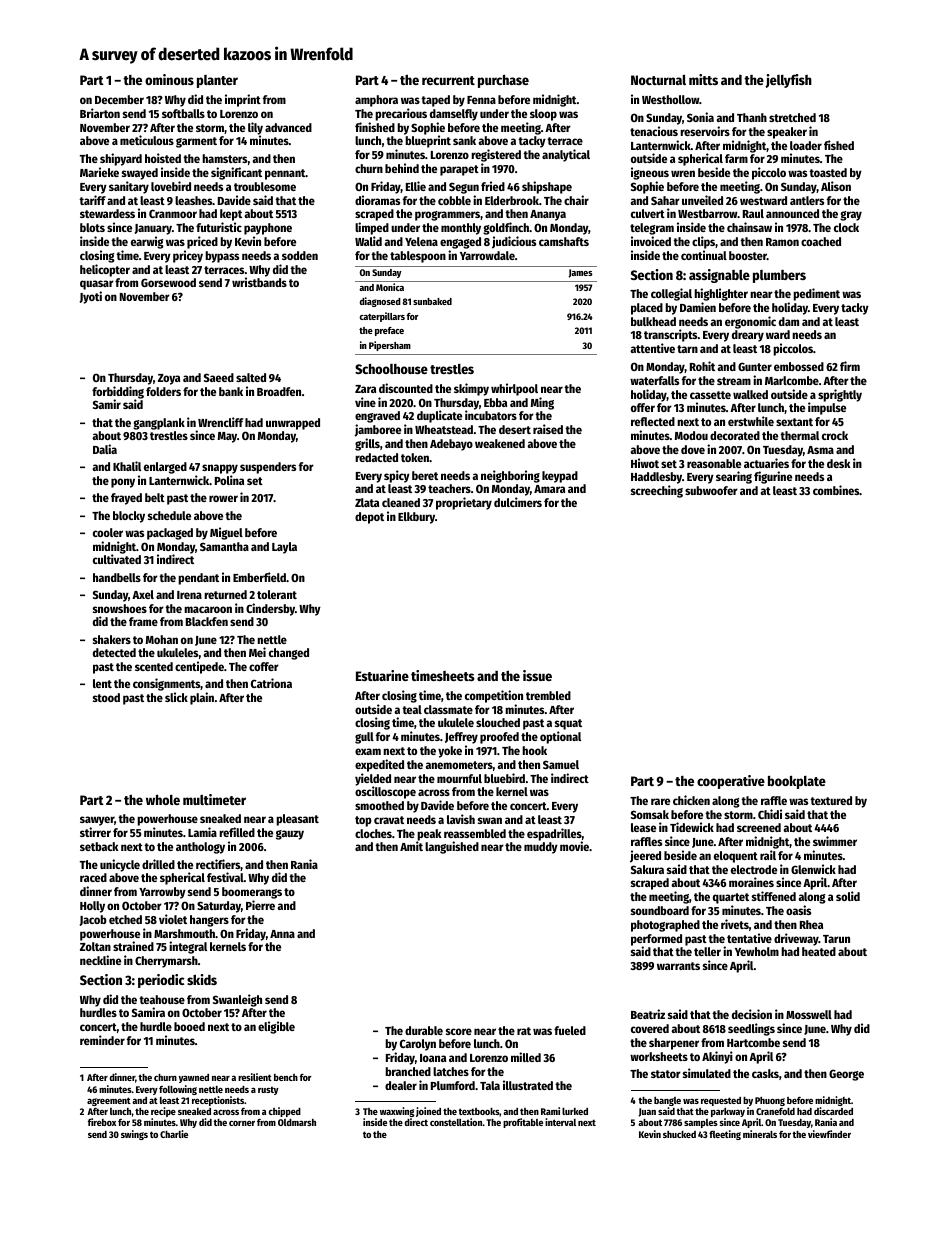 The width and height of the image is (952, 1233). Describe the element at coordinates (268, 1091) in the image. I see `rusty` at that location.
